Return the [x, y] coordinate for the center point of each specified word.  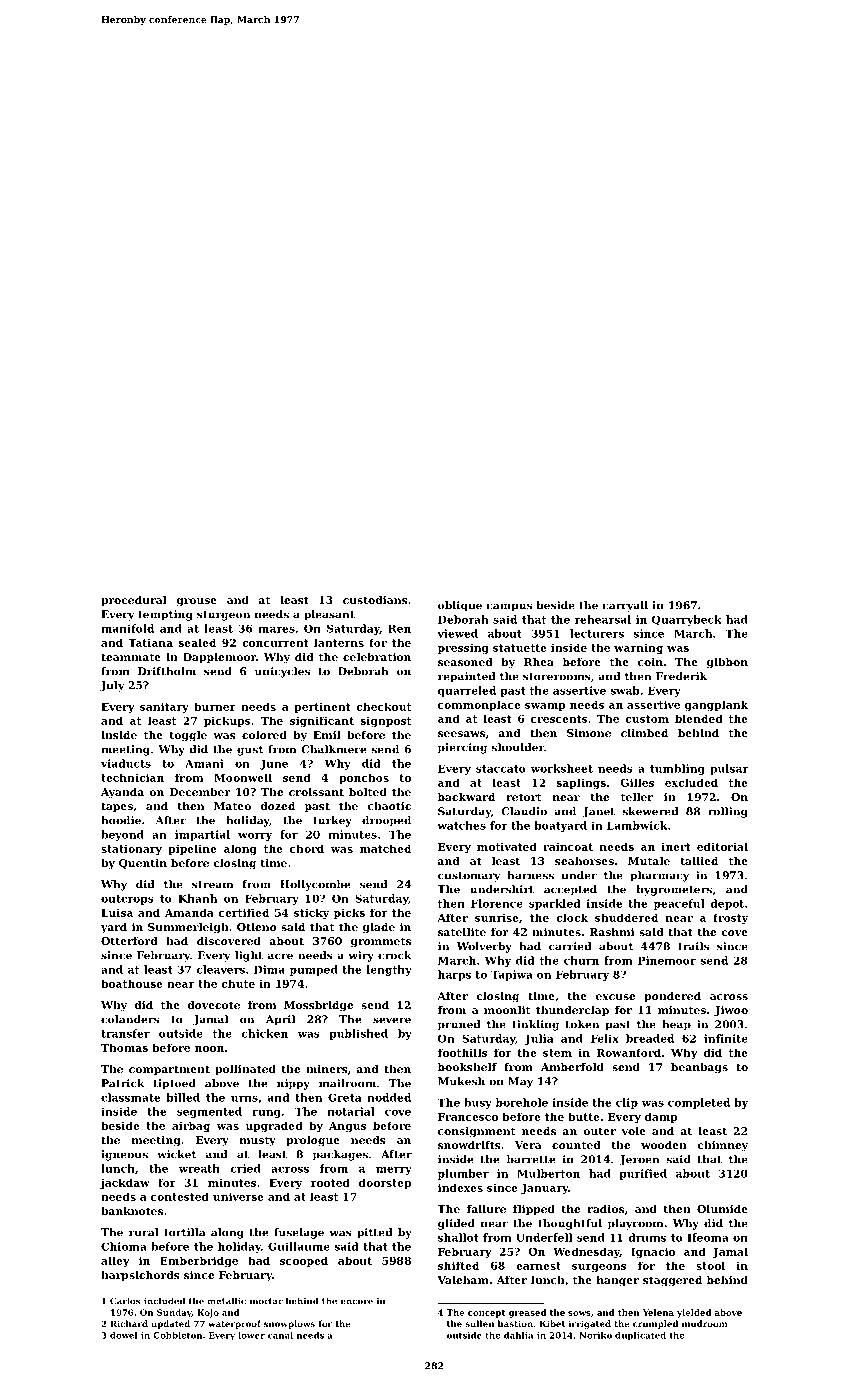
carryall [625, 606]
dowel [124, 1335]
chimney [722, 1146]
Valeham [463, 1280]
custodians [375, 600]
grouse [196, 602]
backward [466, 797]
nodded [389, 1097]
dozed [277, 806]
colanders [130, 1019]
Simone [589, 733]
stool [710, 1265]
